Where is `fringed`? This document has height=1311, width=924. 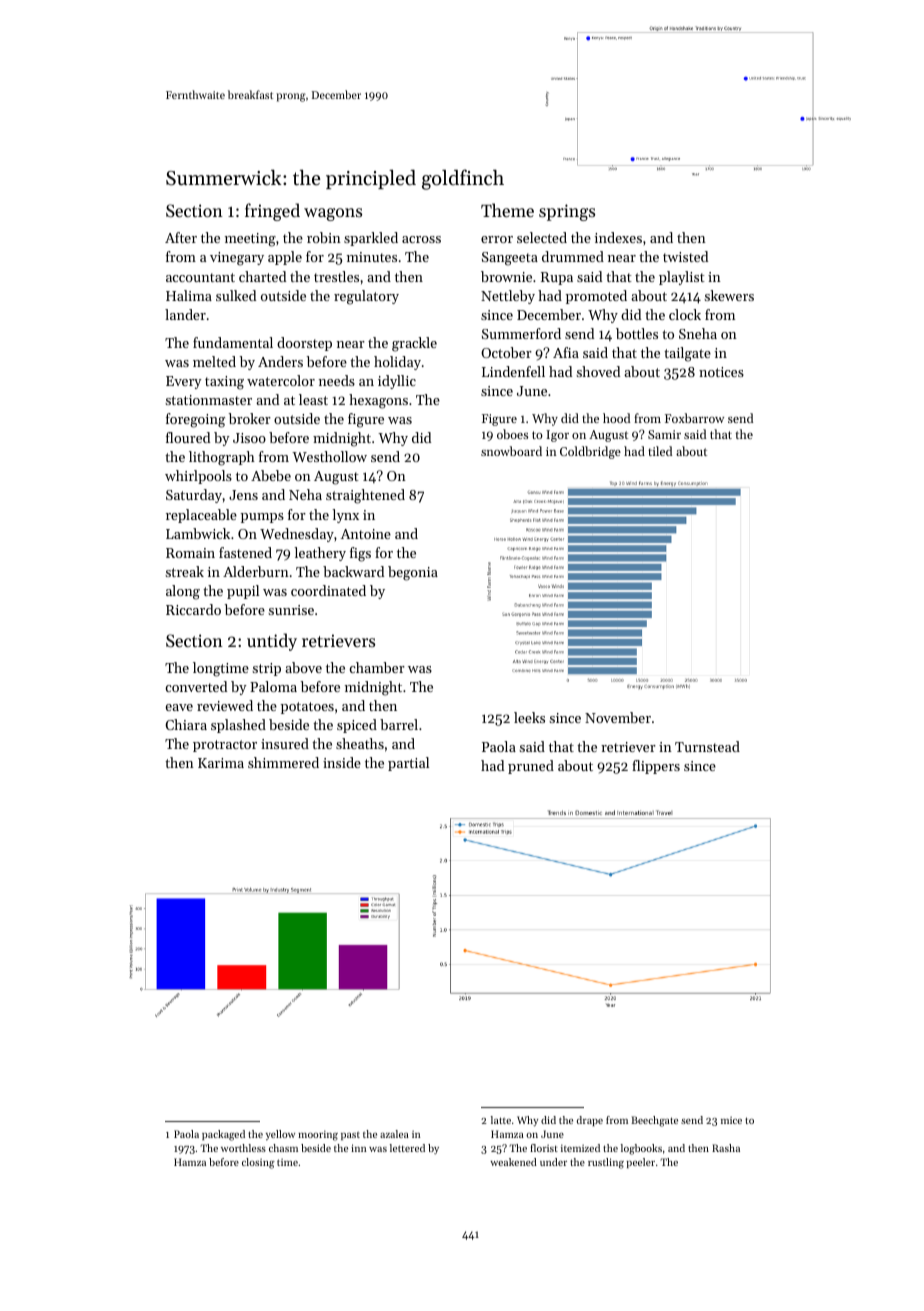 fringed is located at coordinates (272, 212).
